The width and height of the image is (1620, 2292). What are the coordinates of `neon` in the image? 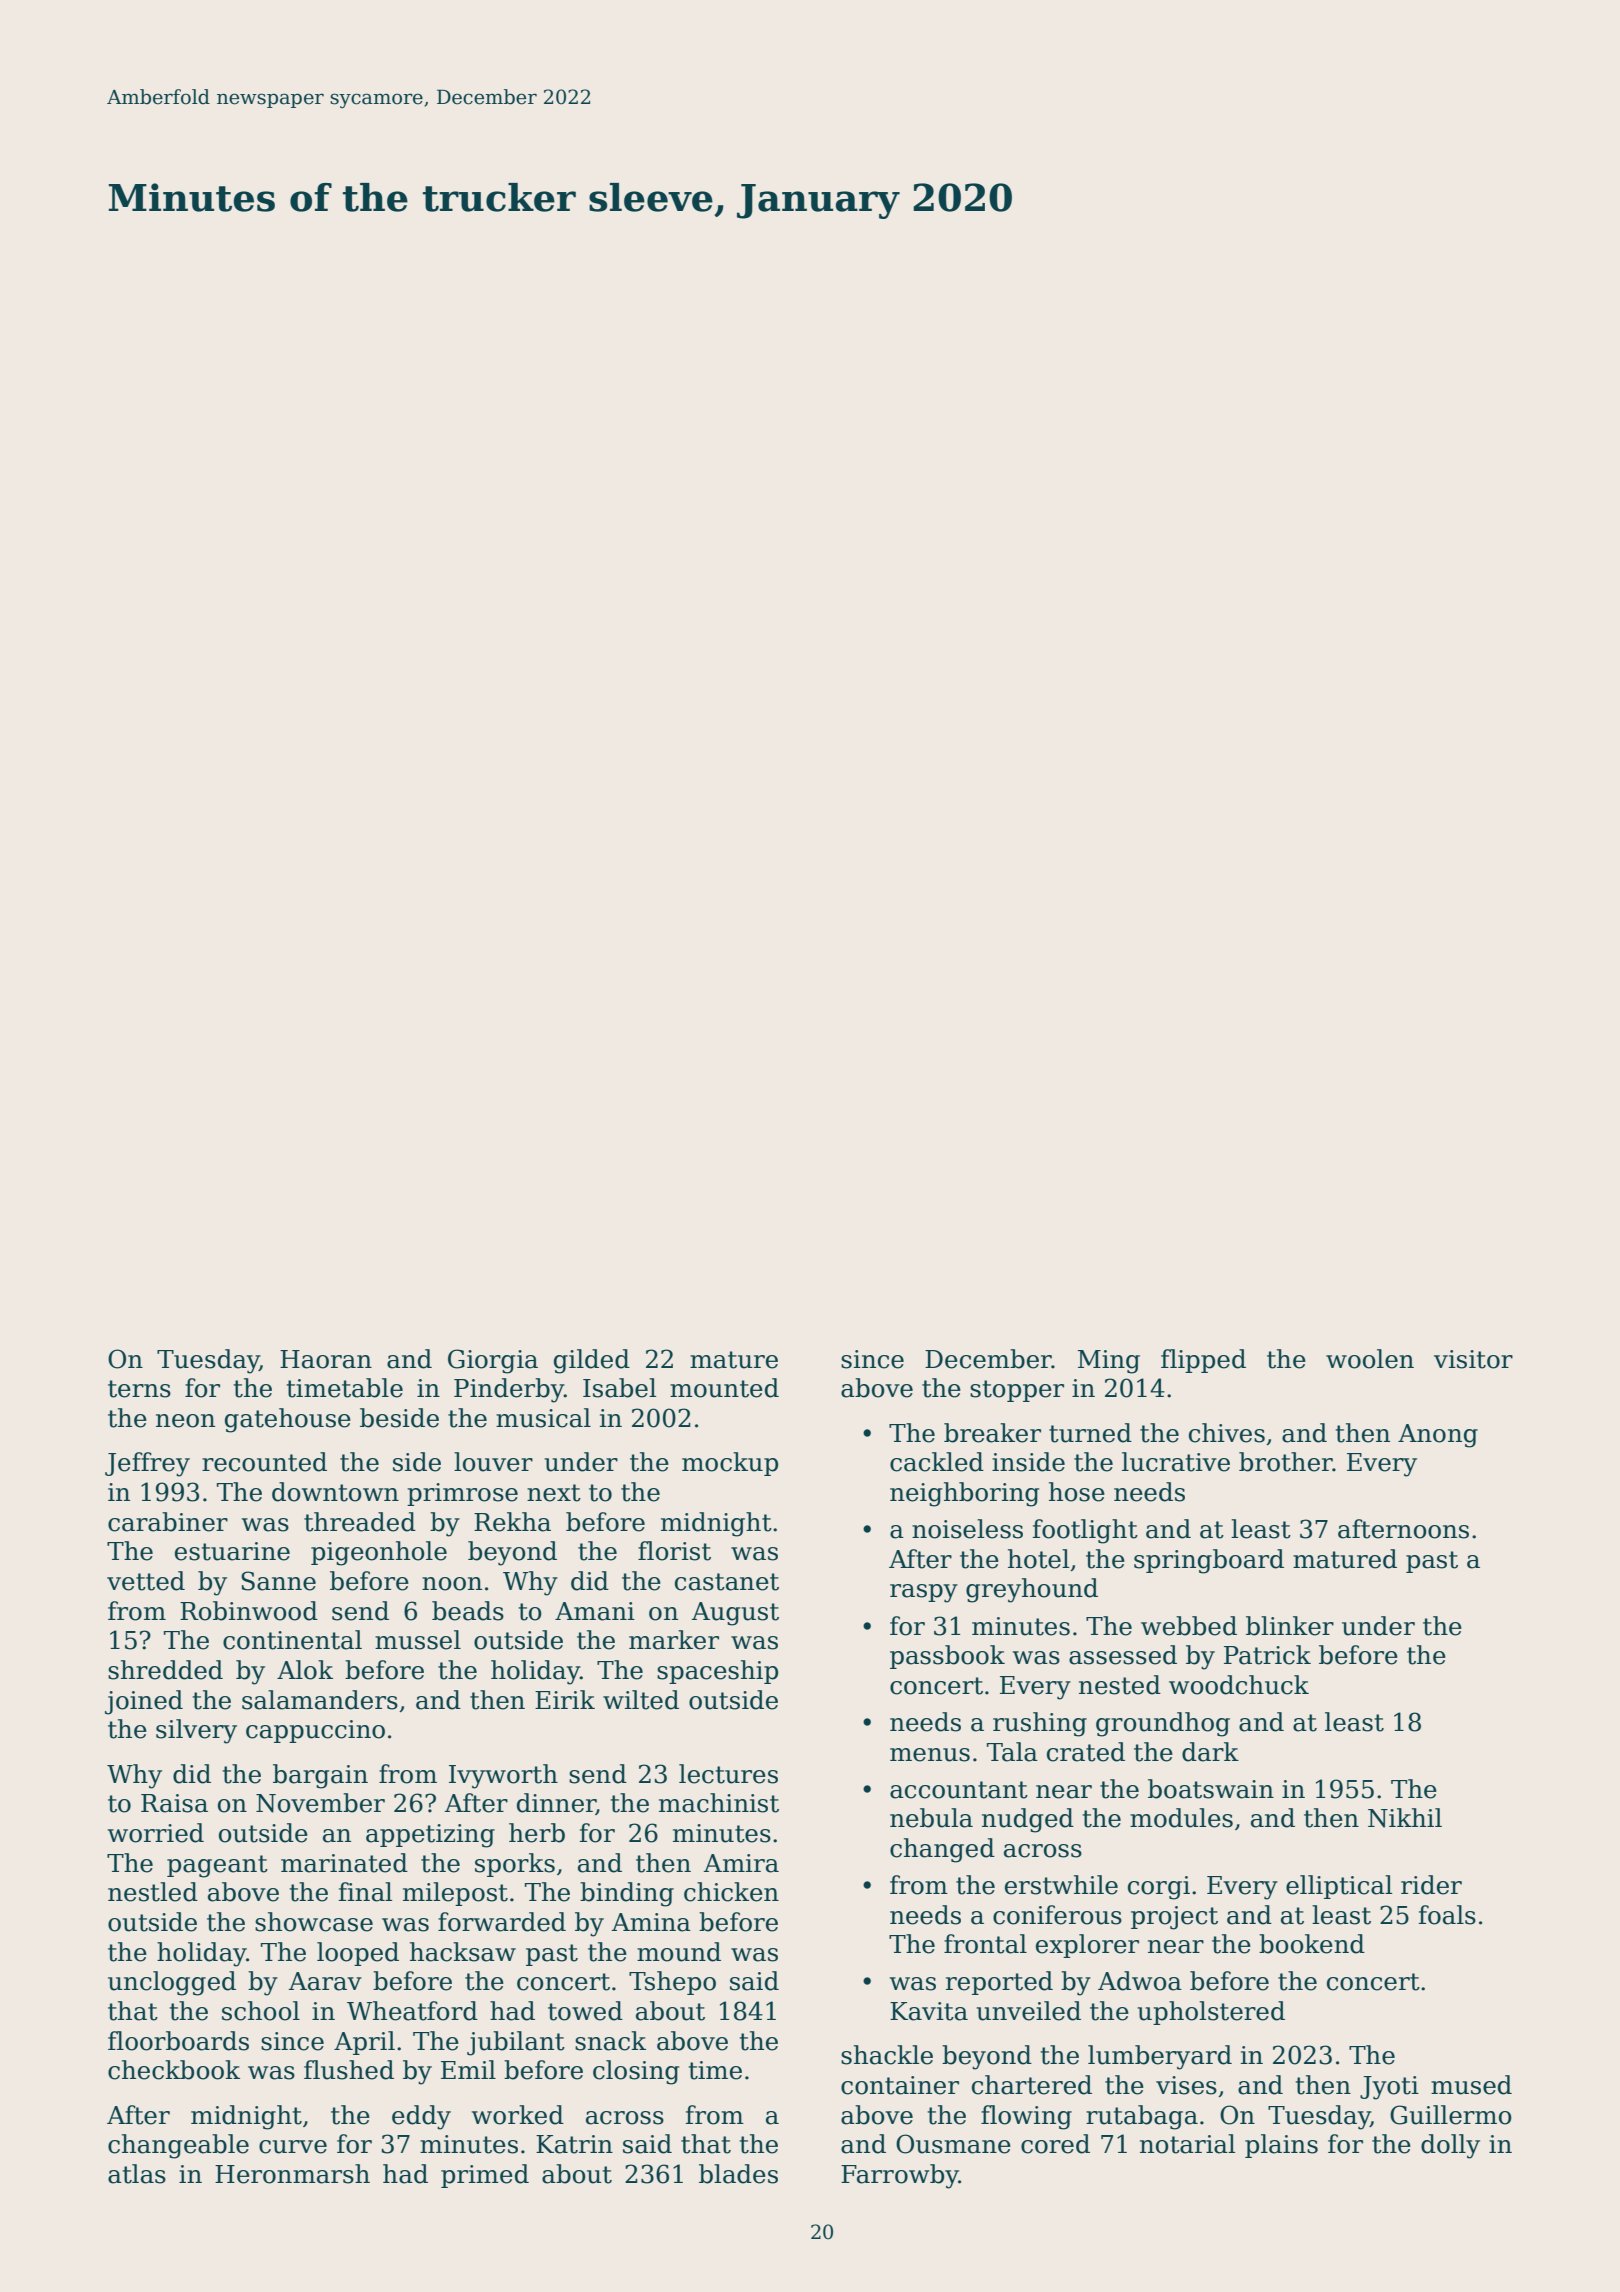 It's located at (185, 1421).
